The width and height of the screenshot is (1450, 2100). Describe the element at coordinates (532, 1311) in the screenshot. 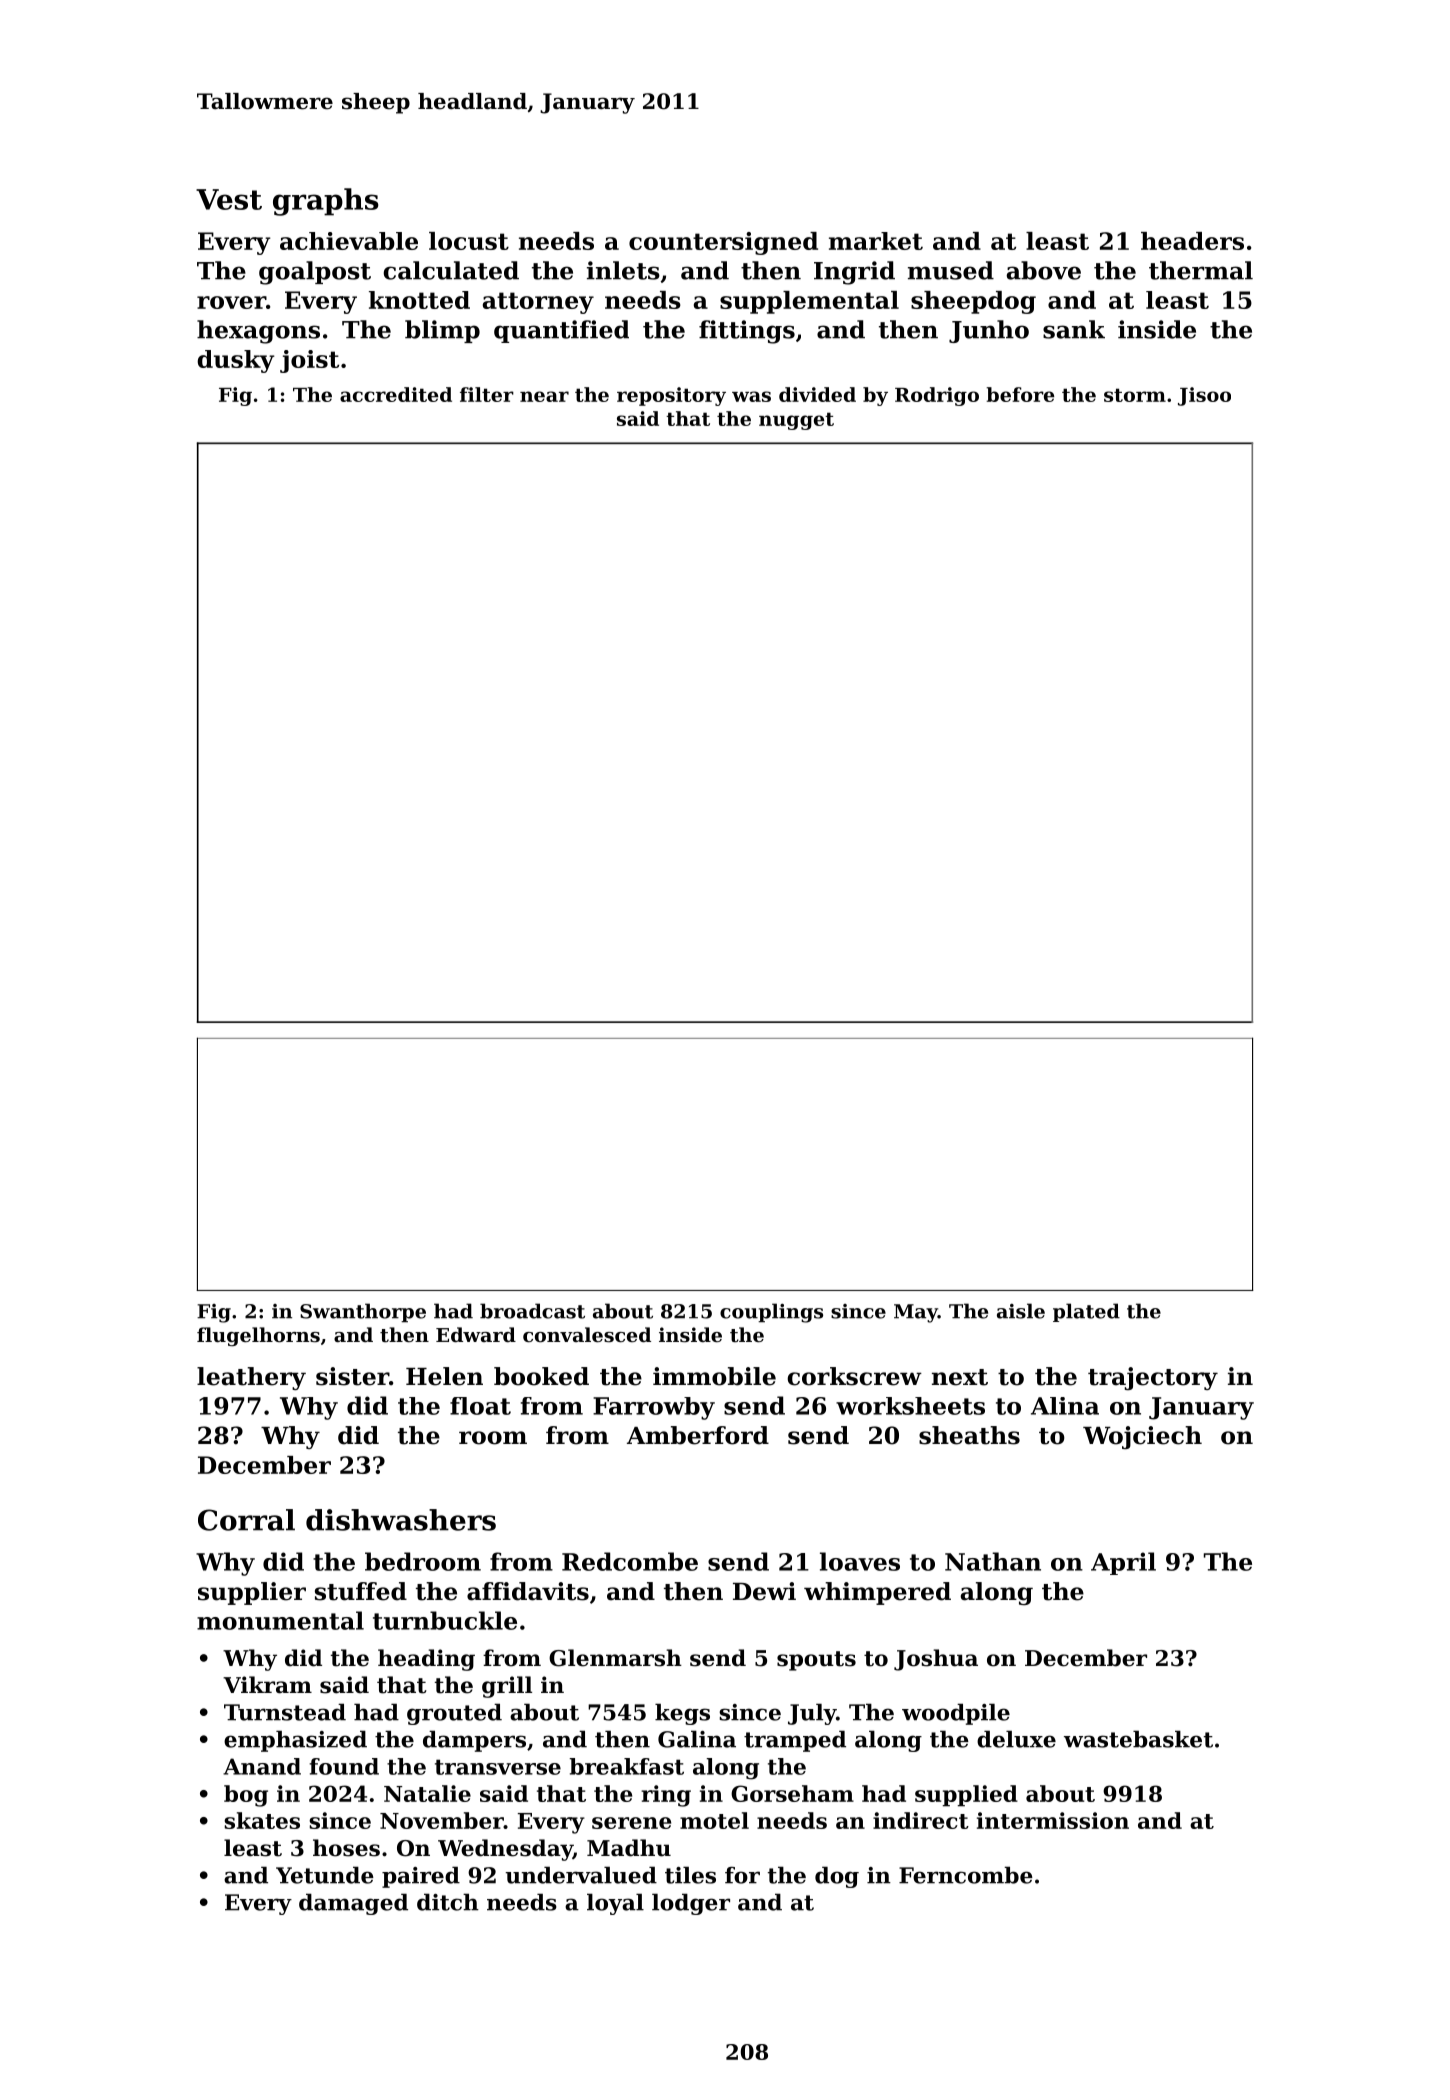

I see `broadcast` at that location.
